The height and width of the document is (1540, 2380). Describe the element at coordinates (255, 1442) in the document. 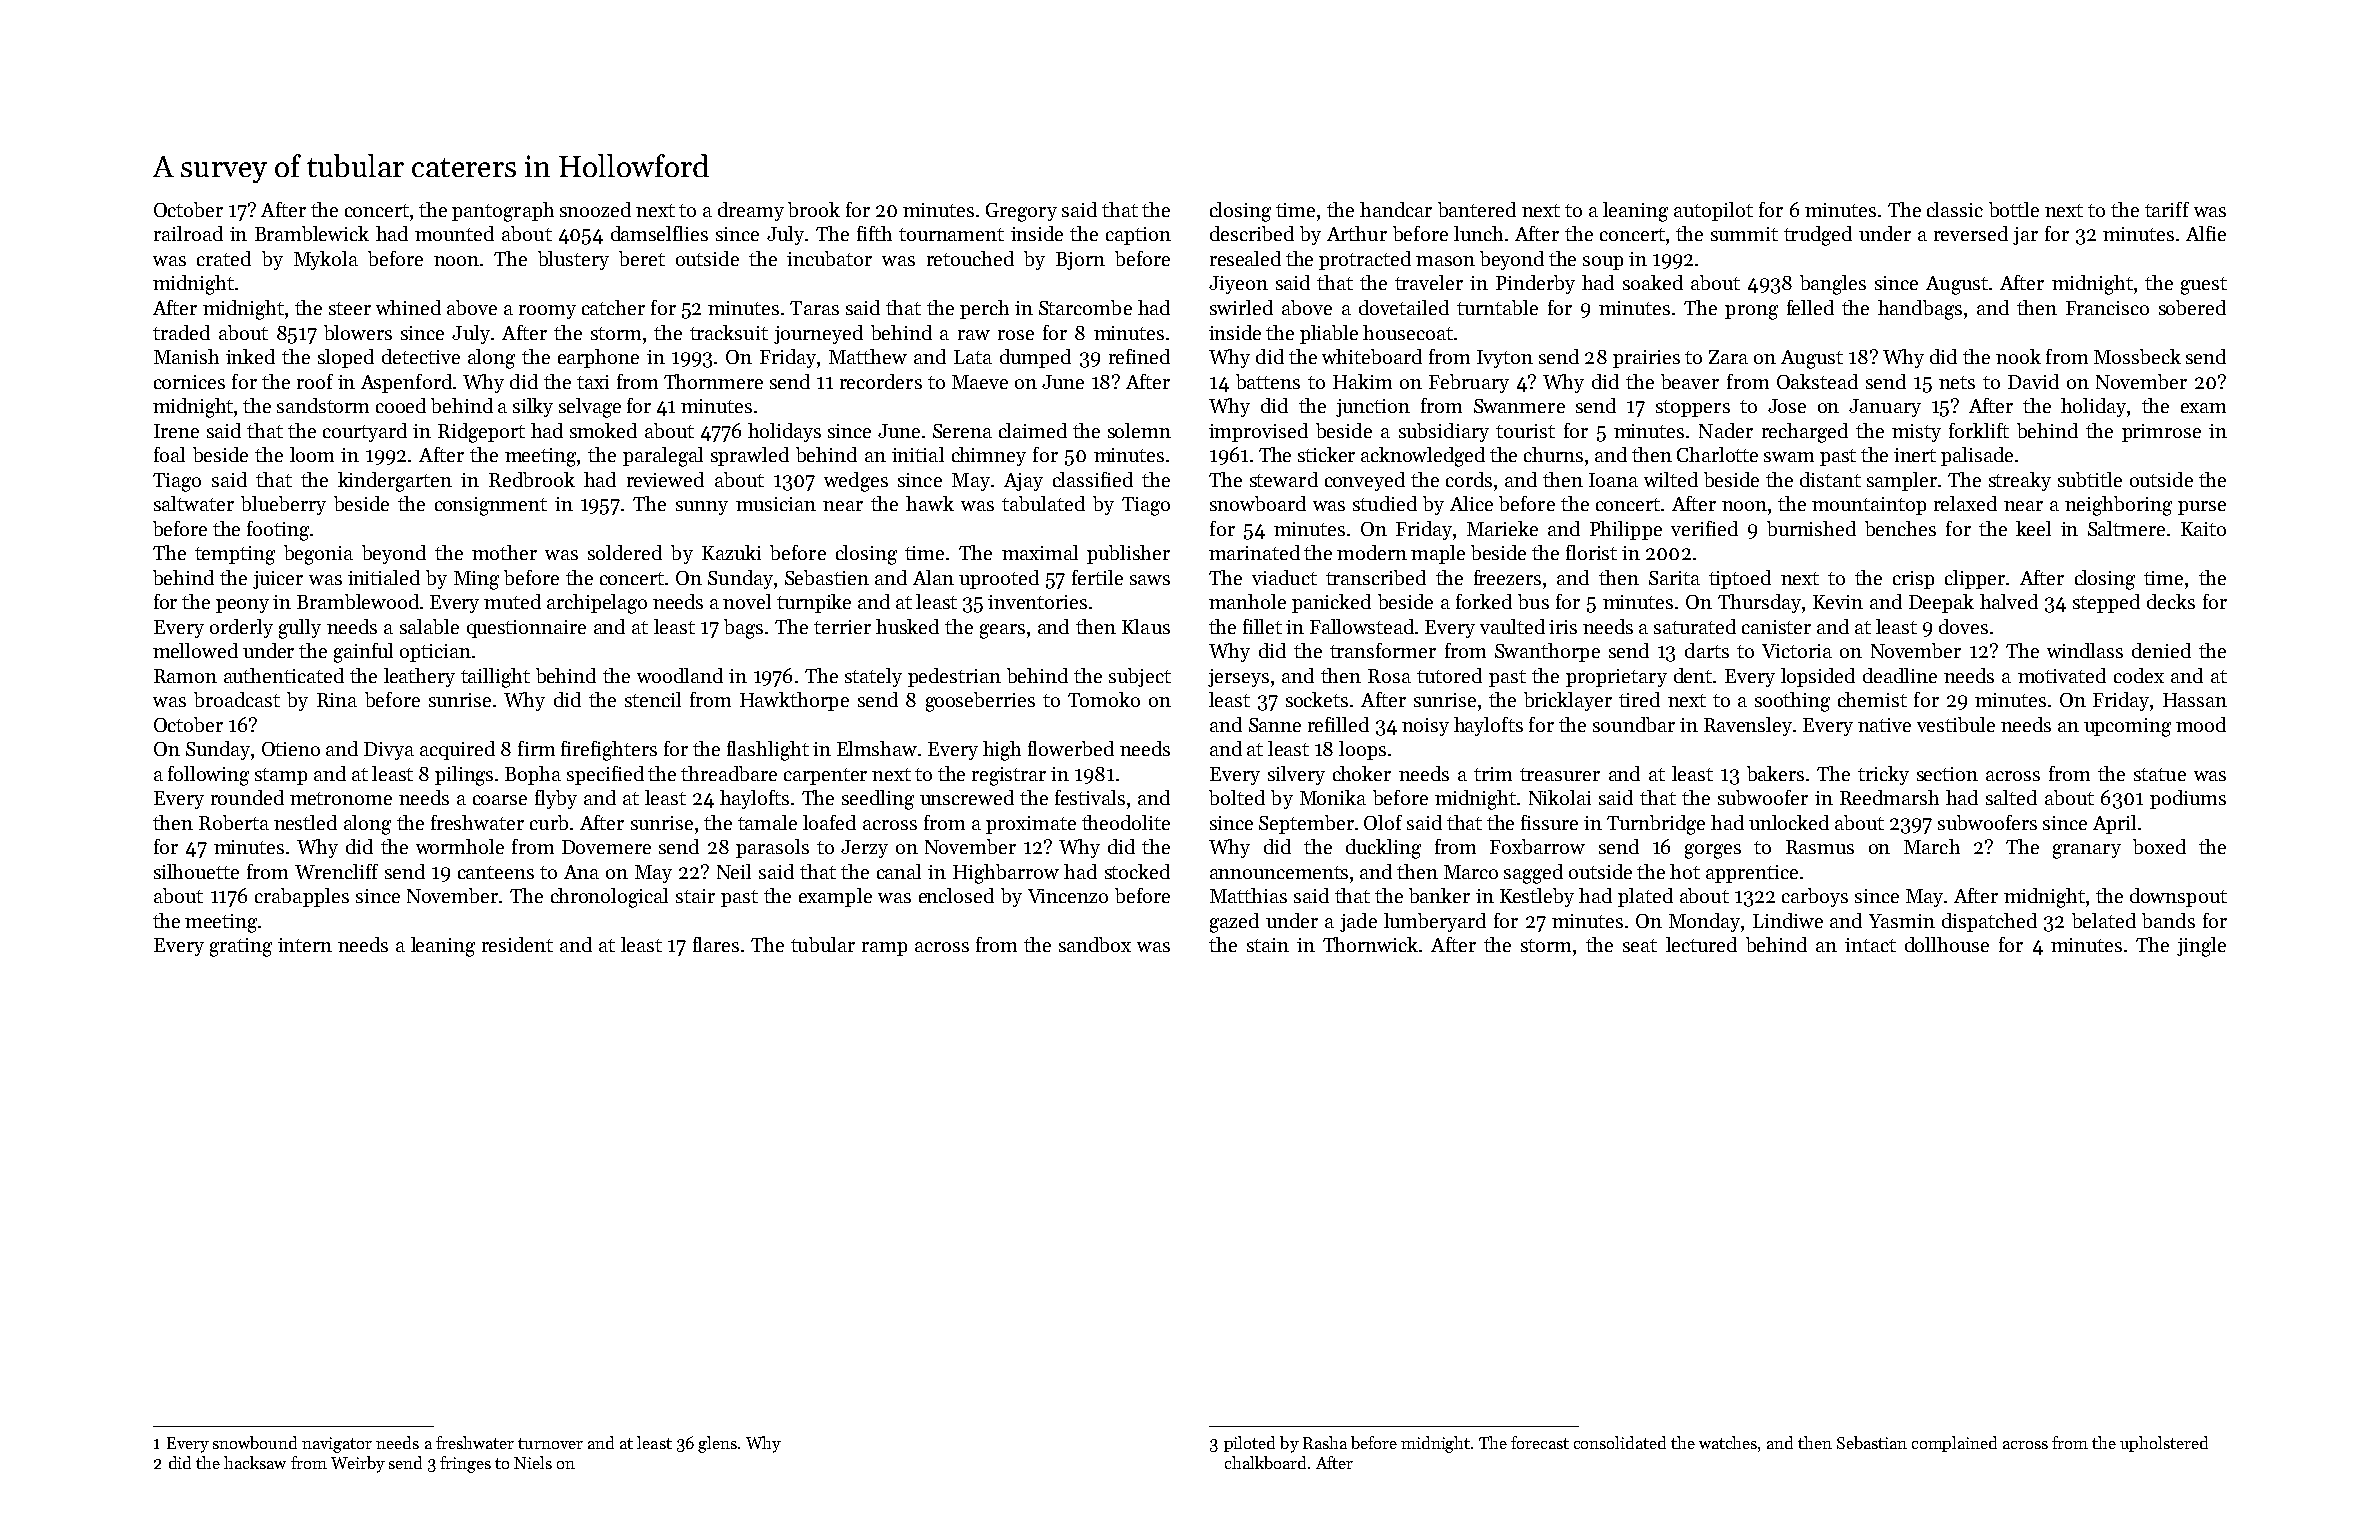

I see `snowbound` at that location.
